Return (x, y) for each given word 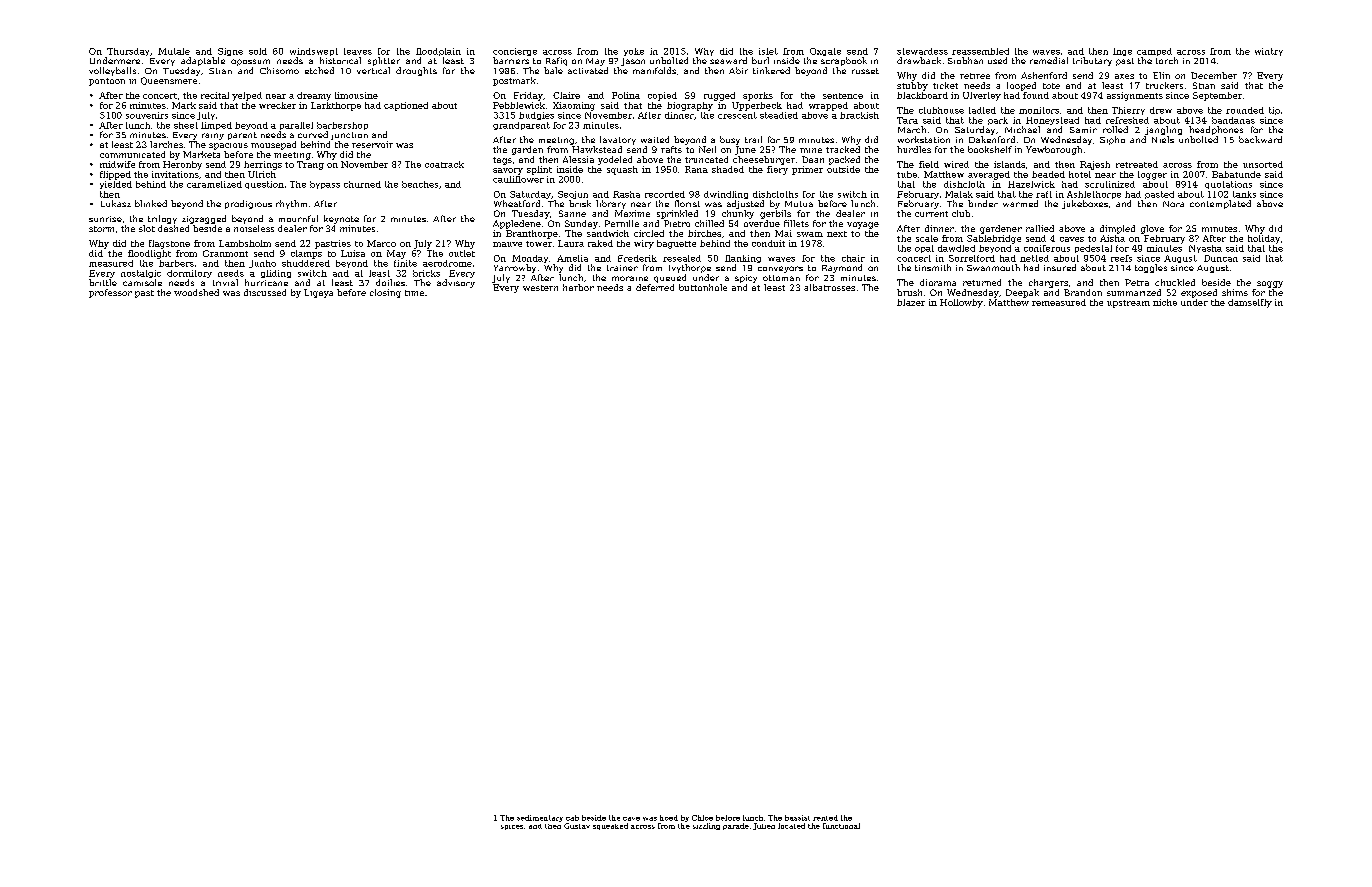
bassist (797, 818)
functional (841, 826)
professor (110, 293)
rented (825, 818)
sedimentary (540, 818)
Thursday (128, 52)
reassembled (980, 51)
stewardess (922, 51)
